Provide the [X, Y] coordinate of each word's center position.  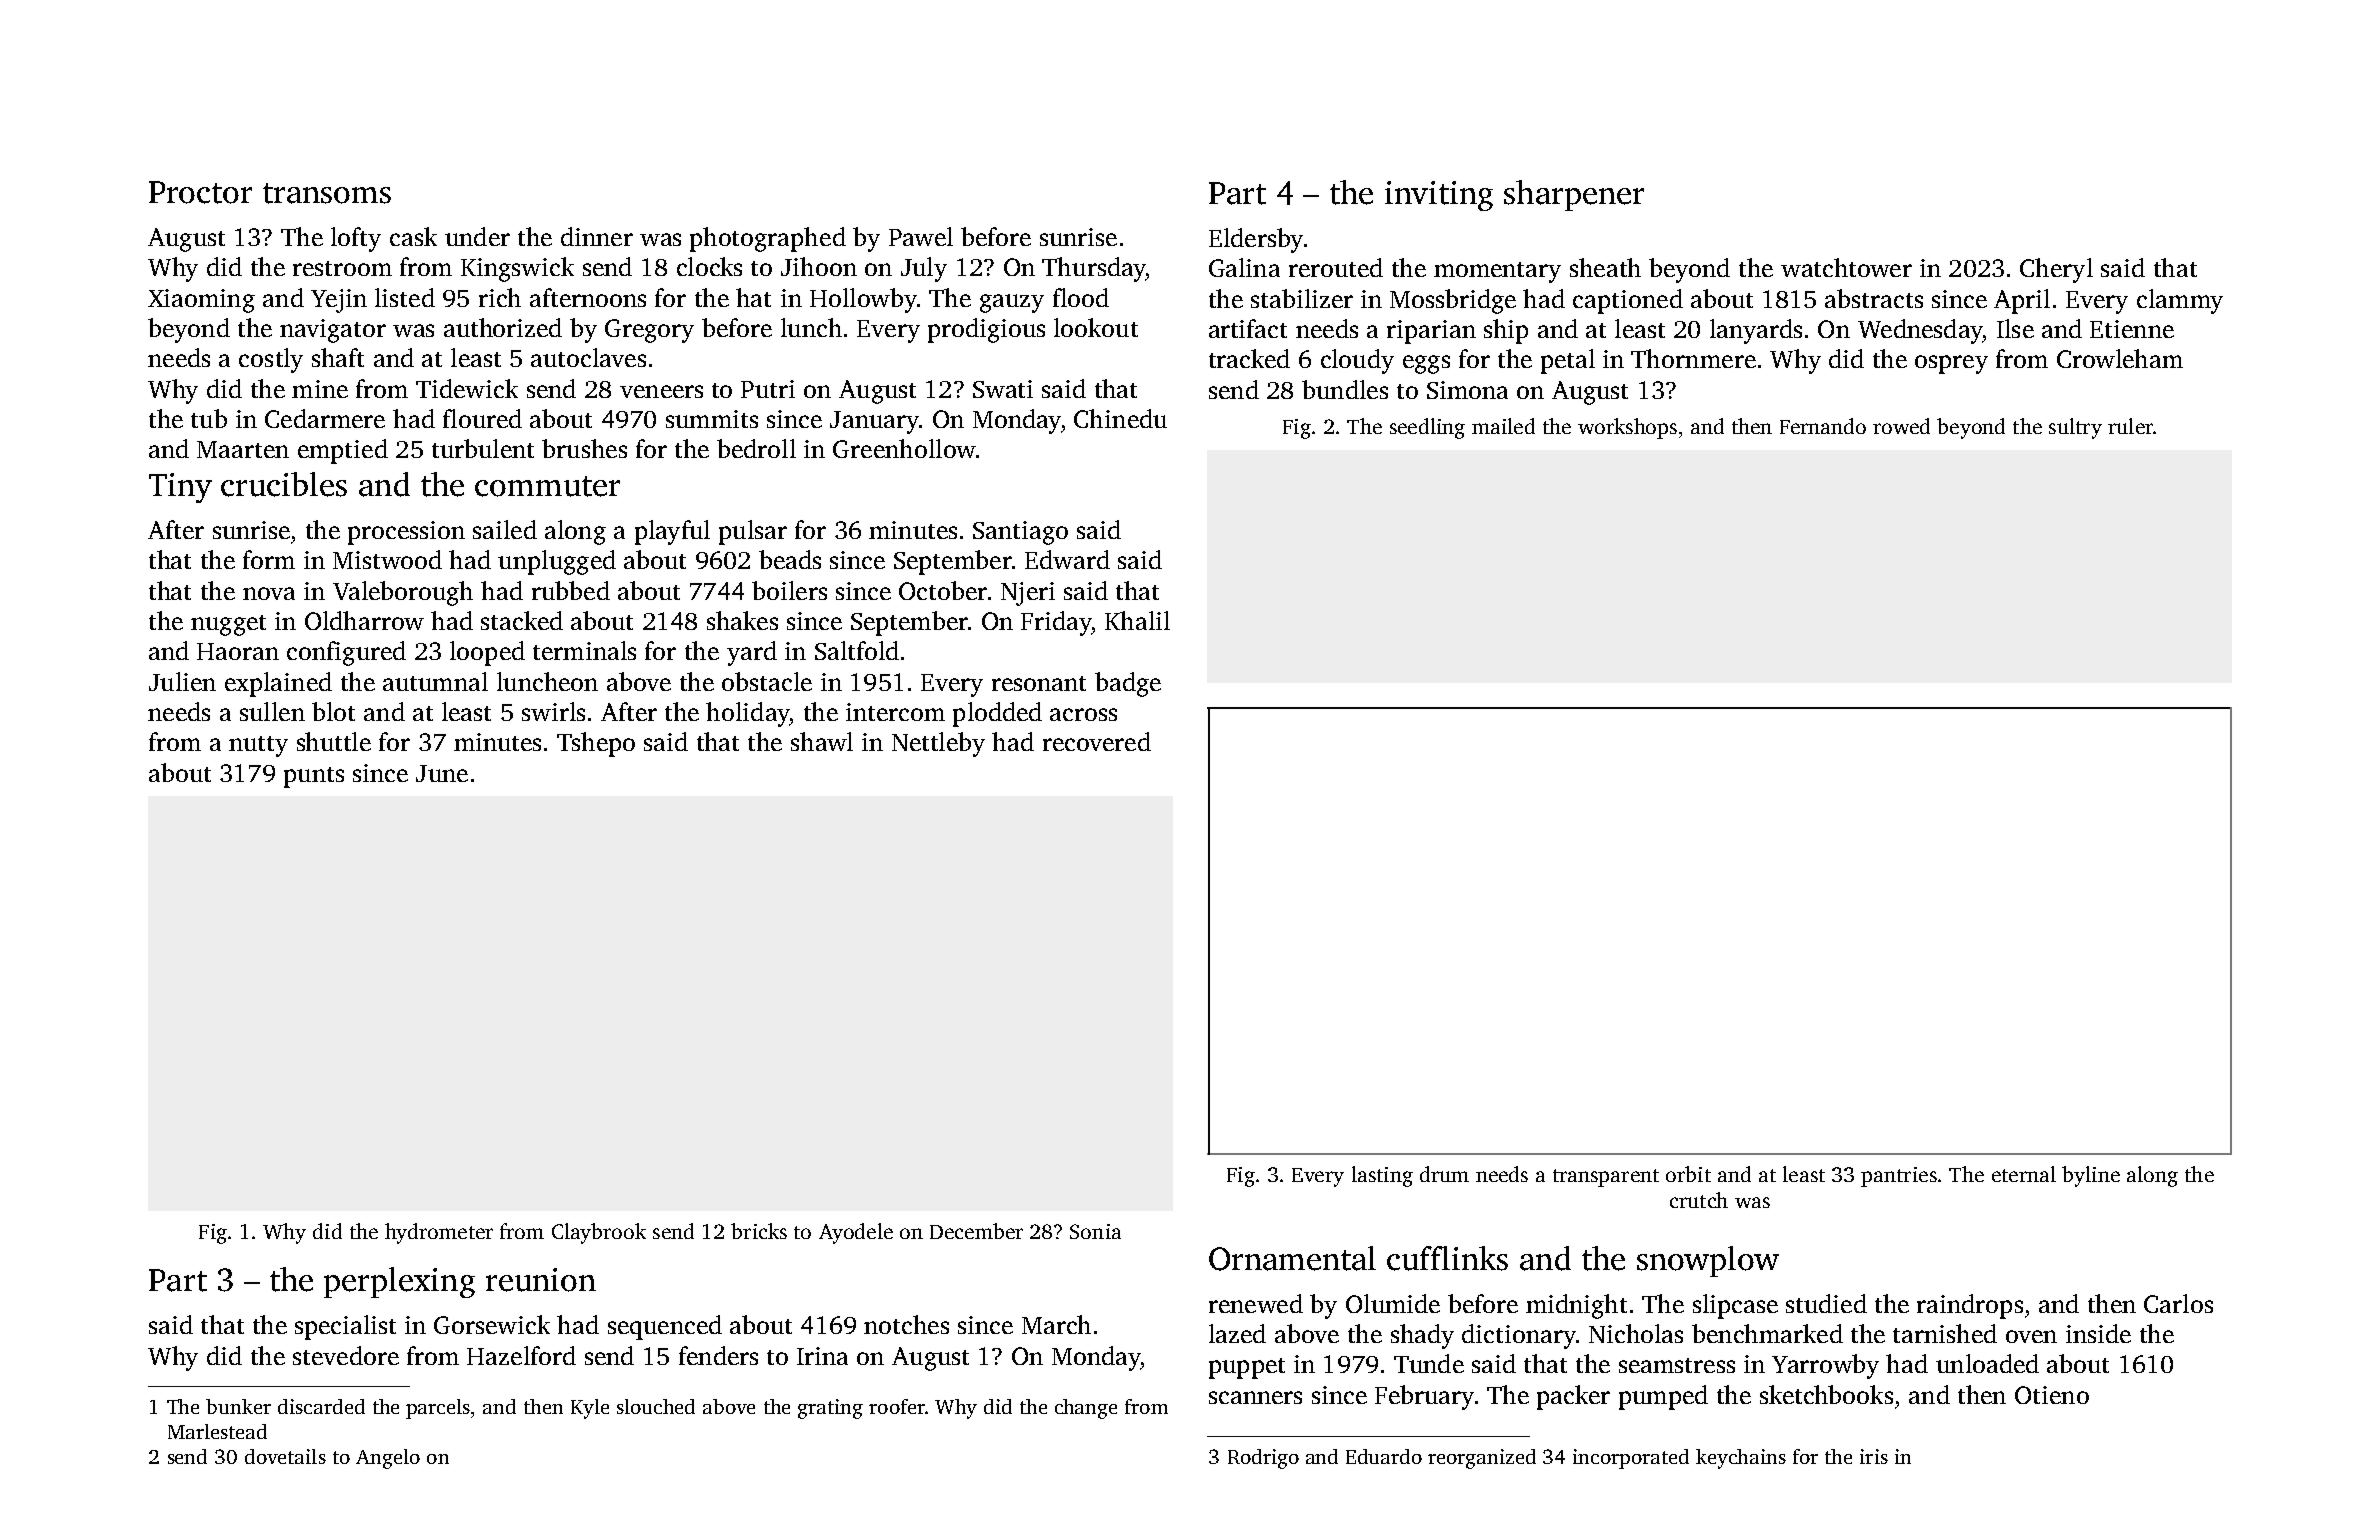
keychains [1741, 1459]
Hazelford [521, 1355]
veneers [661, 391]
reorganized [1482, 1459]
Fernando [1823, 426]
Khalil [1137, 620]
